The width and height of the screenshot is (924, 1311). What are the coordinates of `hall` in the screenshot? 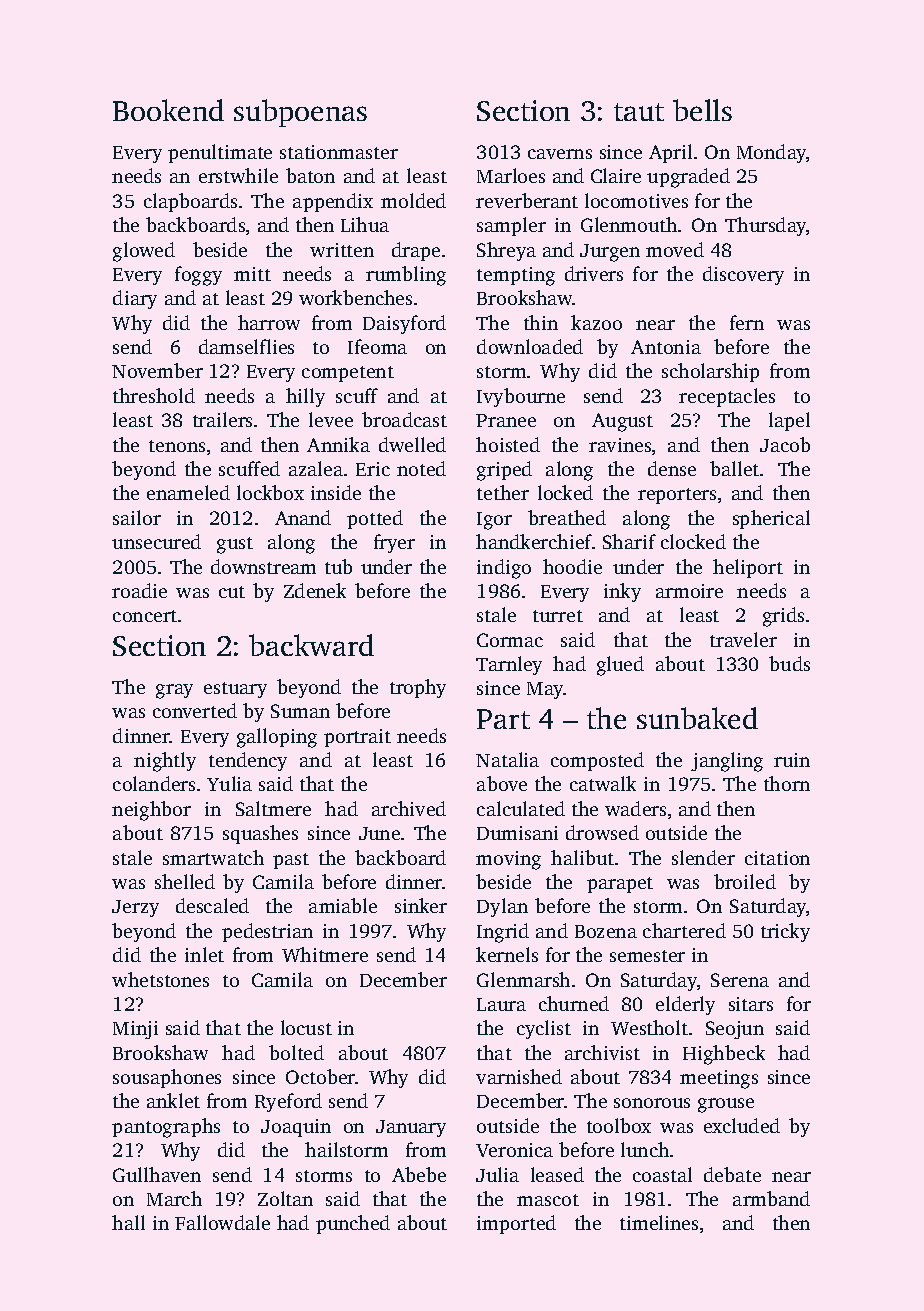 It's located at (128, 1222).
